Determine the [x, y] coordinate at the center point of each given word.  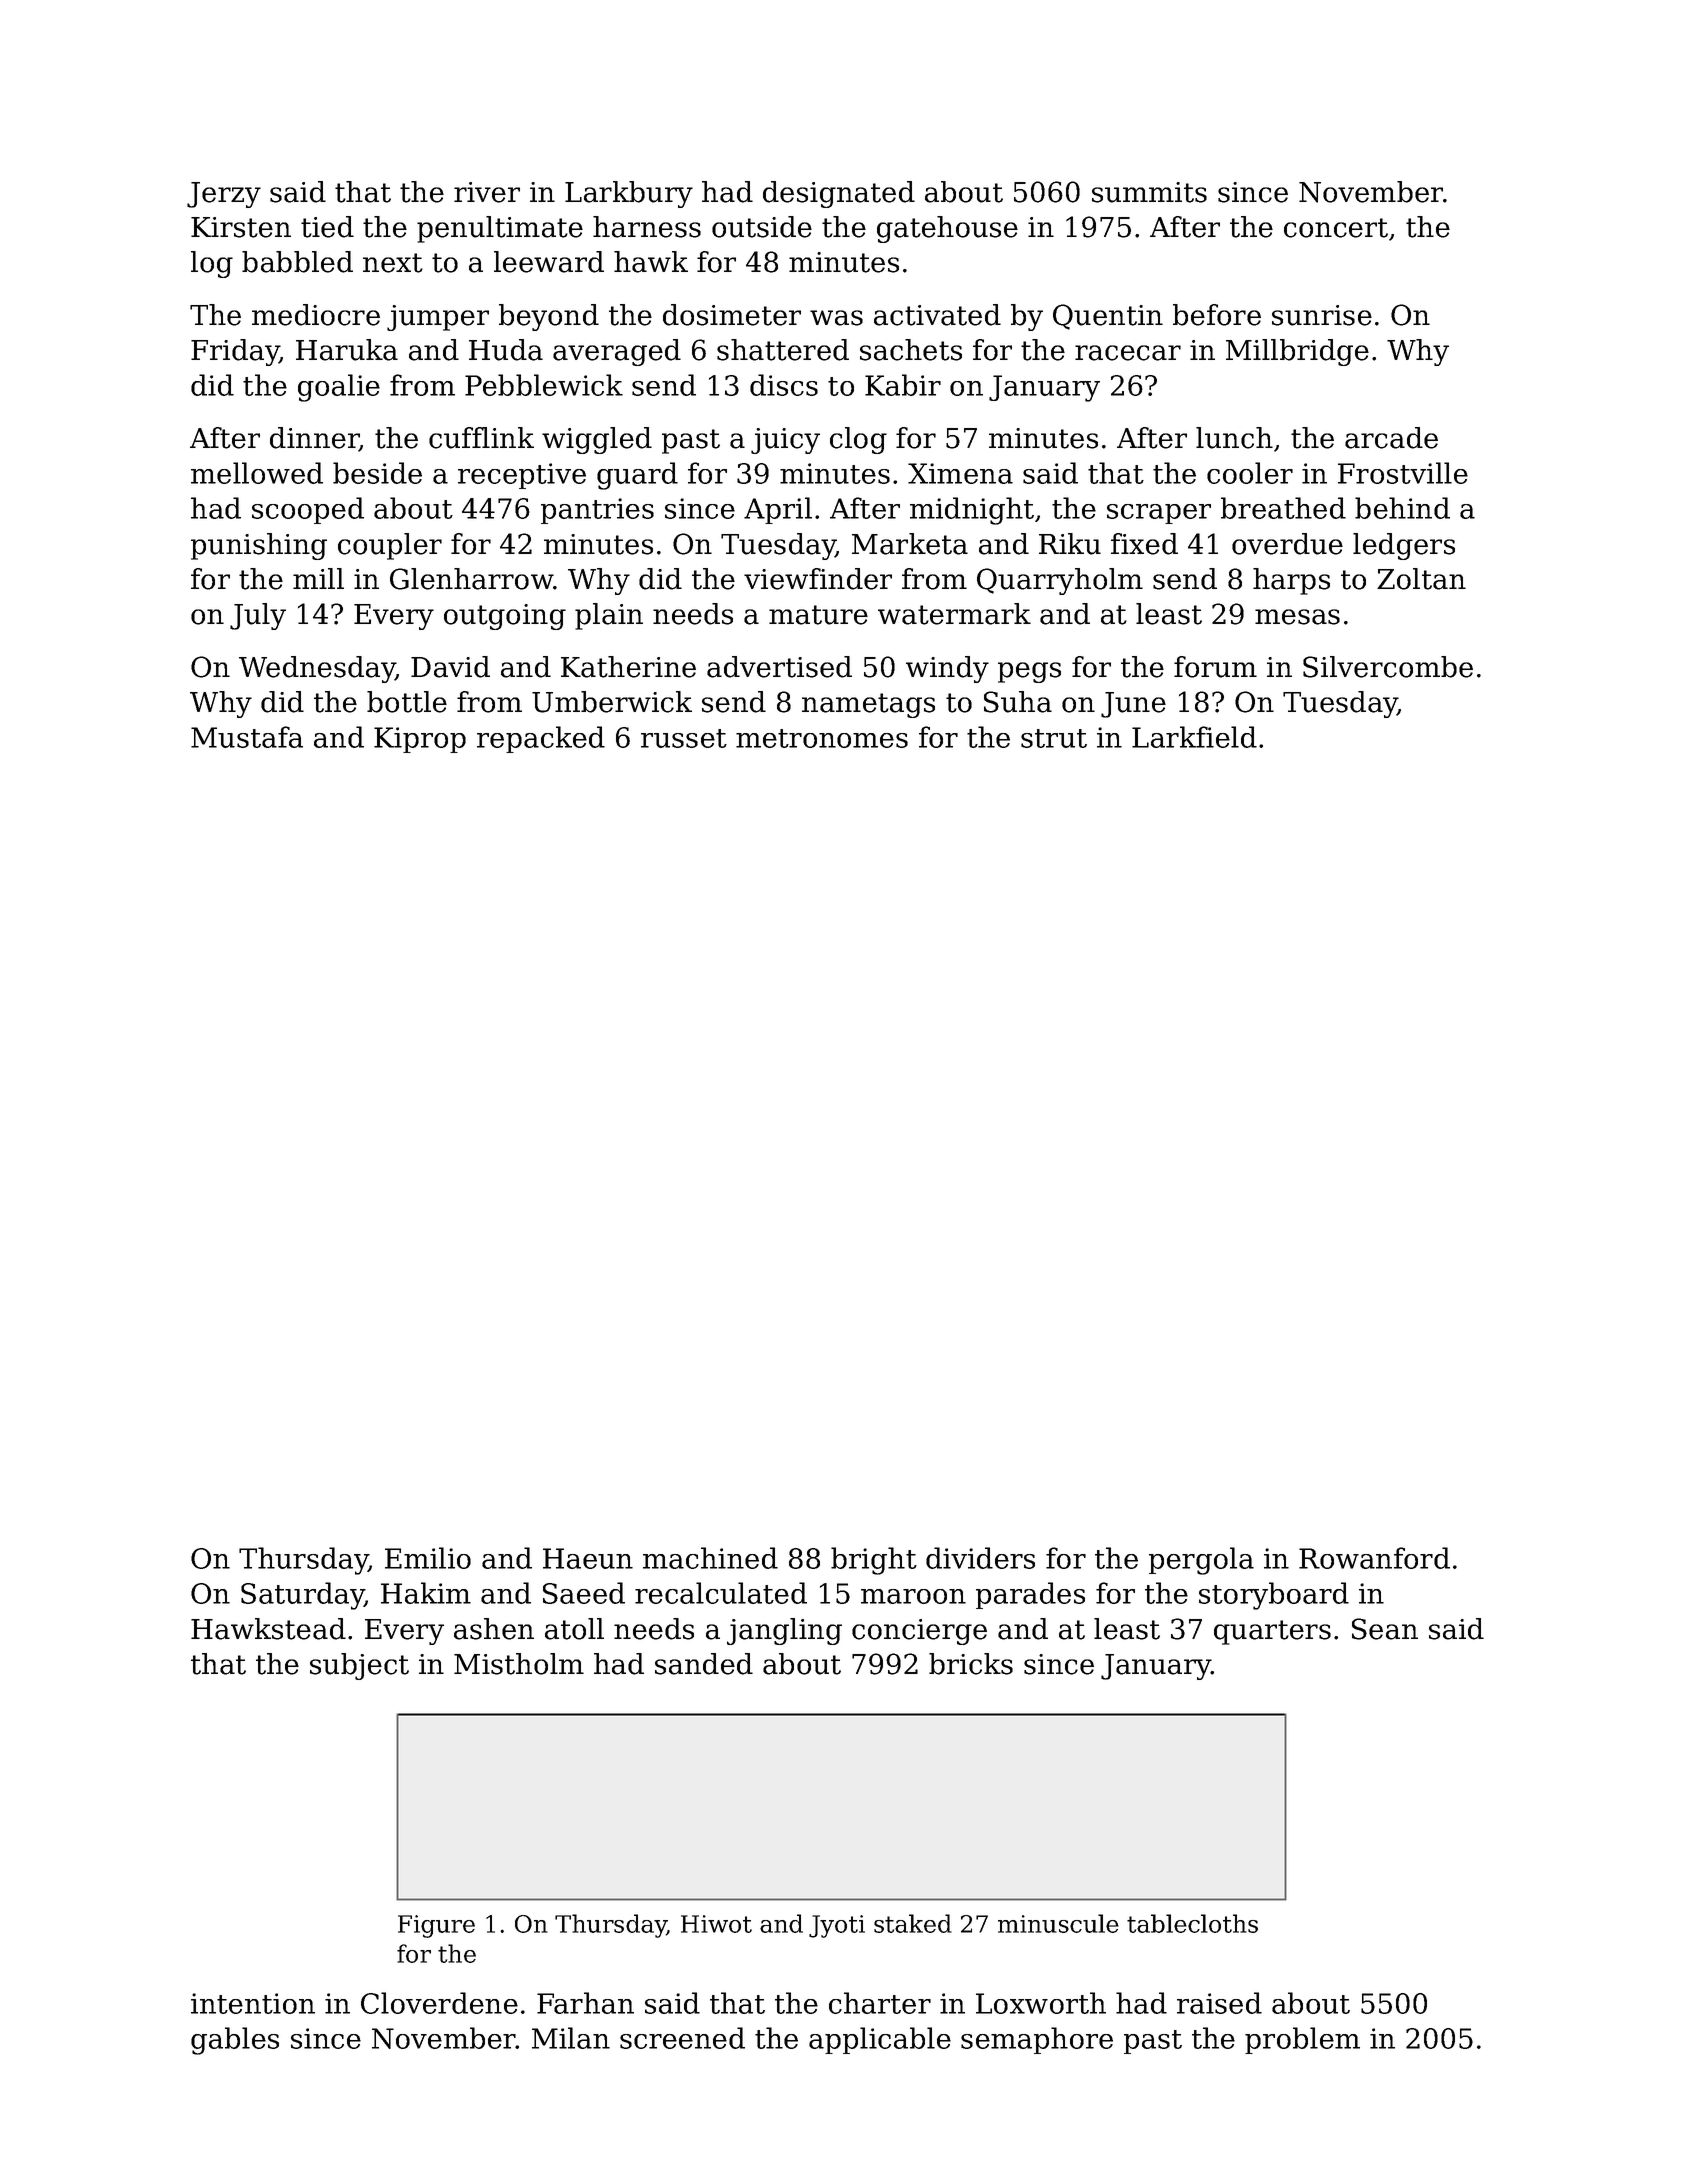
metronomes [822, 738]
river [487, 192]
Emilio [428, 1558]
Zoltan [1421, 579]
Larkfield [1194, 737]
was [836, 318]
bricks [971, 1664]
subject [359, 1666]
